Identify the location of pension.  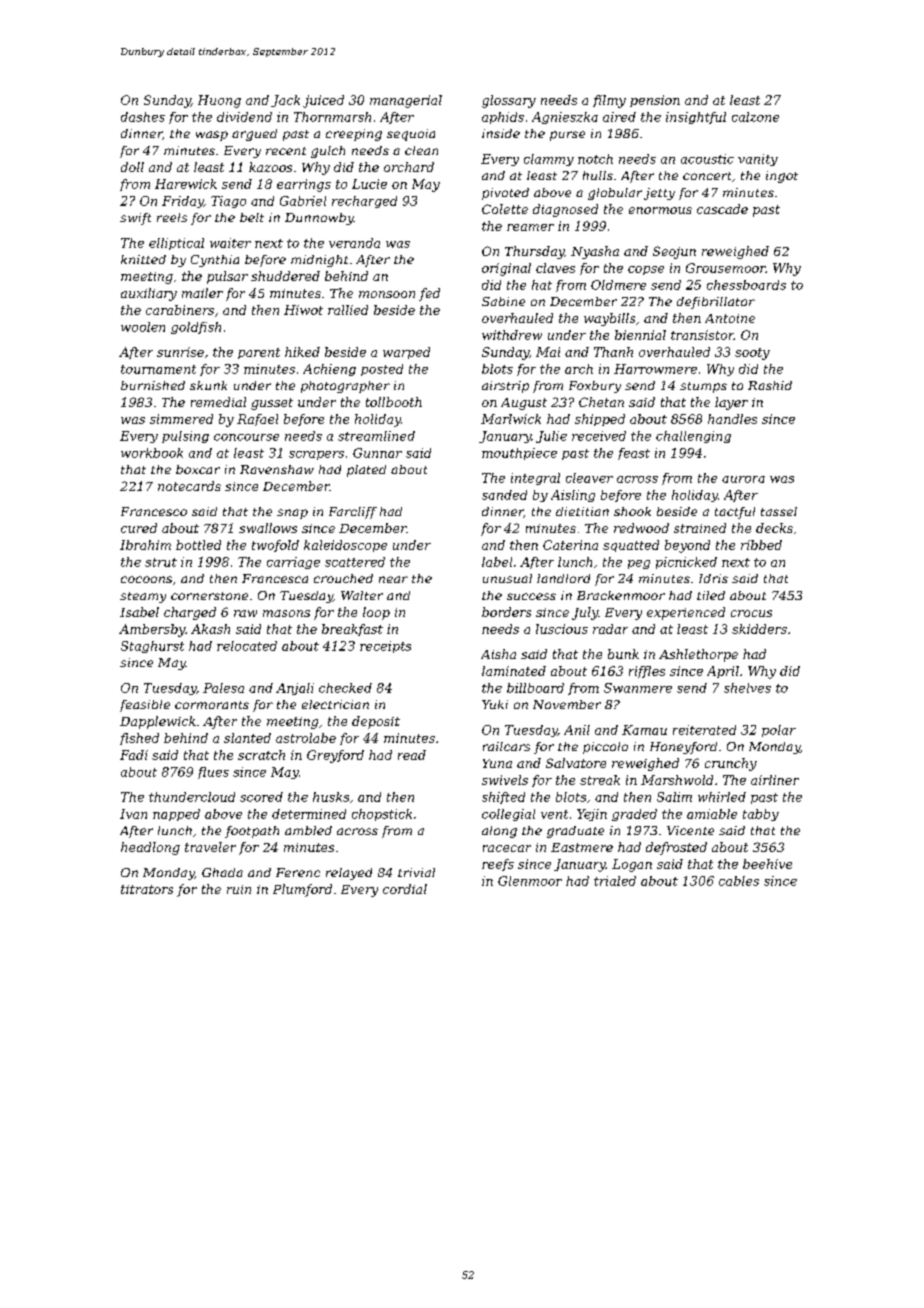
(655, 101).
